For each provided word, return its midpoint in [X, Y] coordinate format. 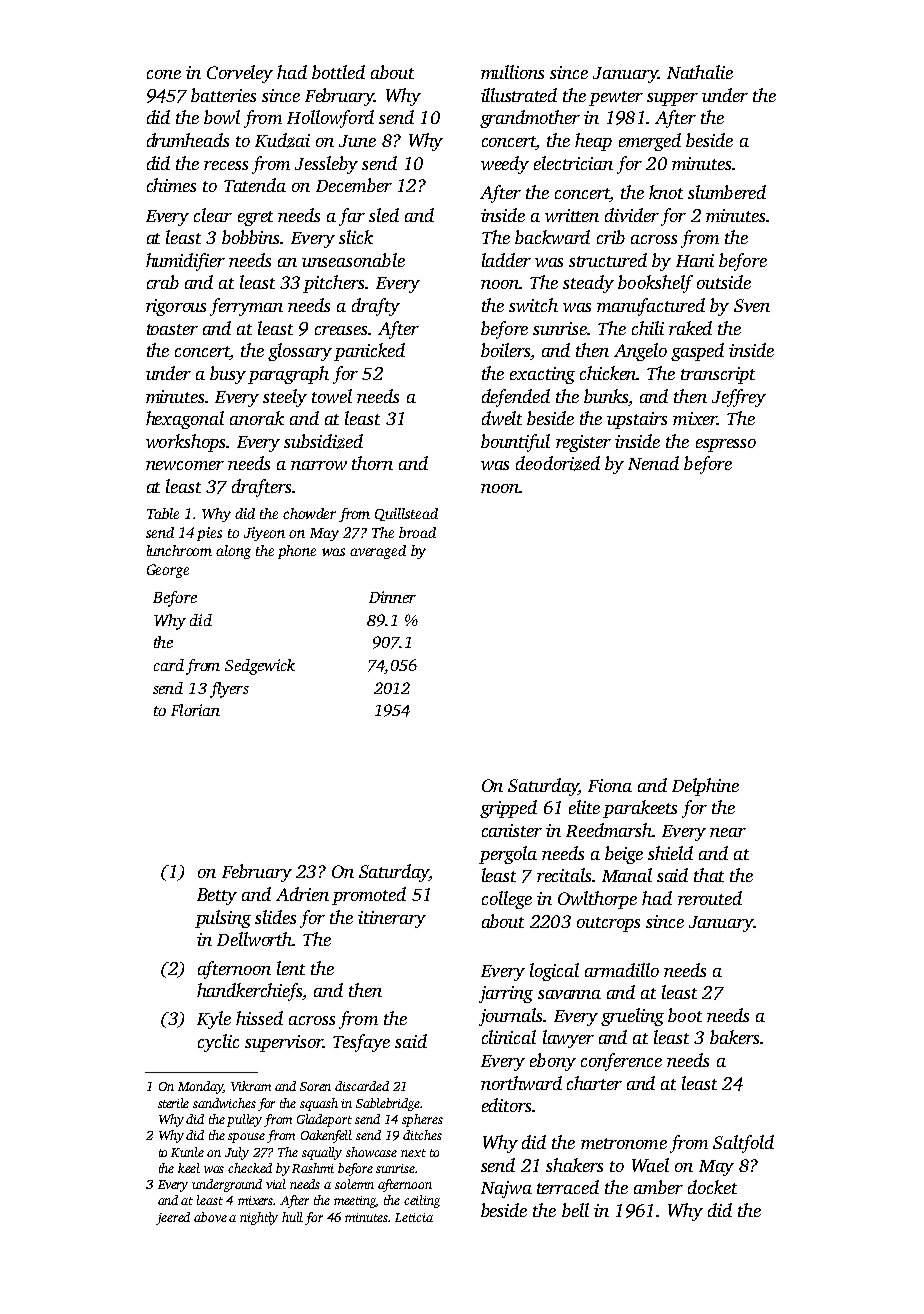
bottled [338, 72]
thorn [372, 463]
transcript [718, 375]
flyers [229, 690]
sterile [173, 1103]
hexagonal [185, 420]
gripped [508, 809]
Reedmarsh [609, 830]
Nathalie [700, 72]
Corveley [240, 74]
